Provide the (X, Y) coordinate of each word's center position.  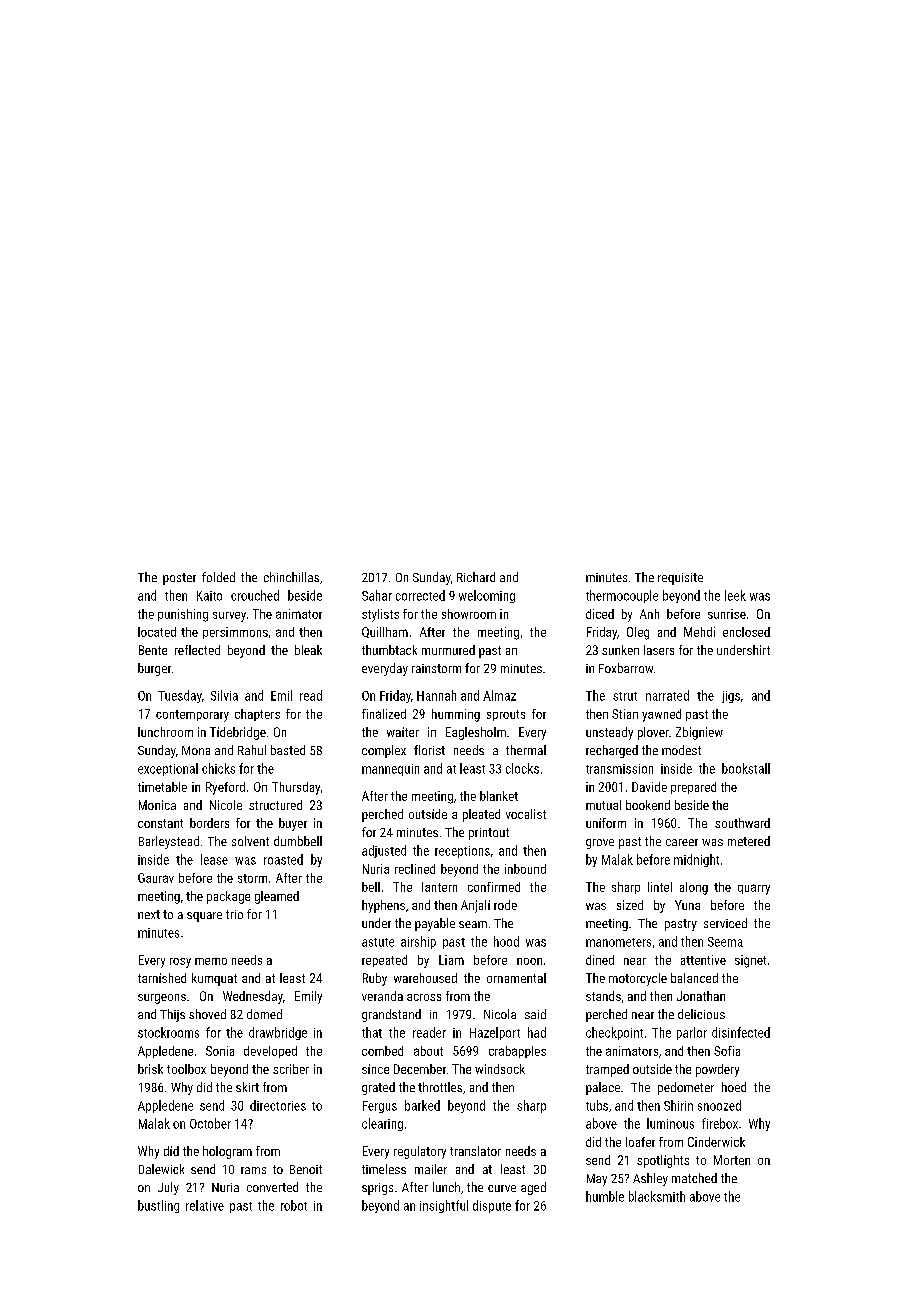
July (168, 1188)
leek (735, 595)
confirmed (494, 887)
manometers (618, 942)
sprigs (377, 1189)
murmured (448, 650)
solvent (250, 841)
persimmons (235, 633)
